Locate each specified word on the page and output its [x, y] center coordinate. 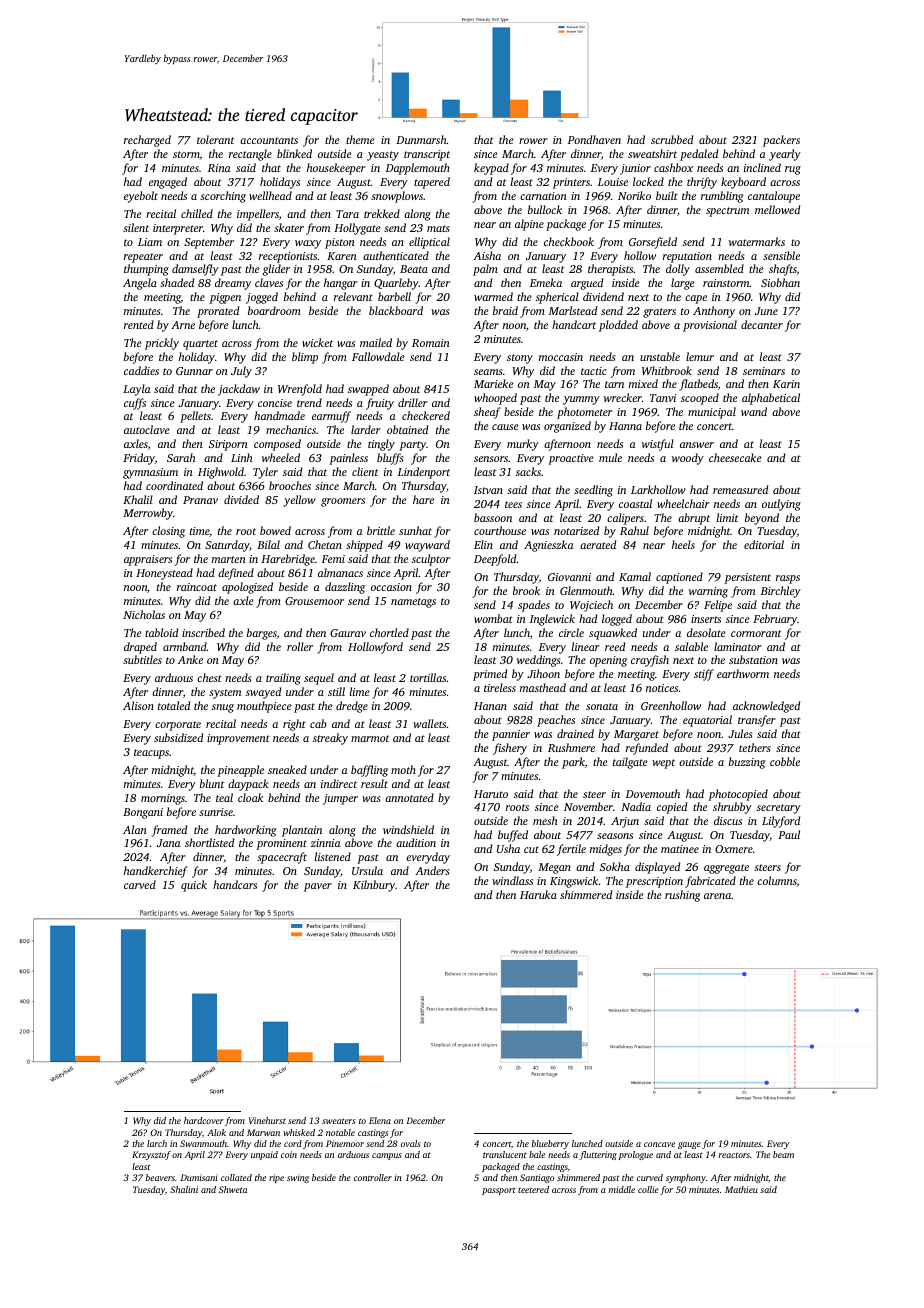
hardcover [204, 1120]
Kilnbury [374, 886]
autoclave [147, 429]
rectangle [250, 155]
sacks [528, 471]
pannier [511, 735]
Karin [786, 384]
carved [140, 884]
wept [663, 764]
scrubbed [672, 139]
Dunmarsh [421, 139]
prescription [654, 882]
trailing [283, 679]
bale [537, 1154]
